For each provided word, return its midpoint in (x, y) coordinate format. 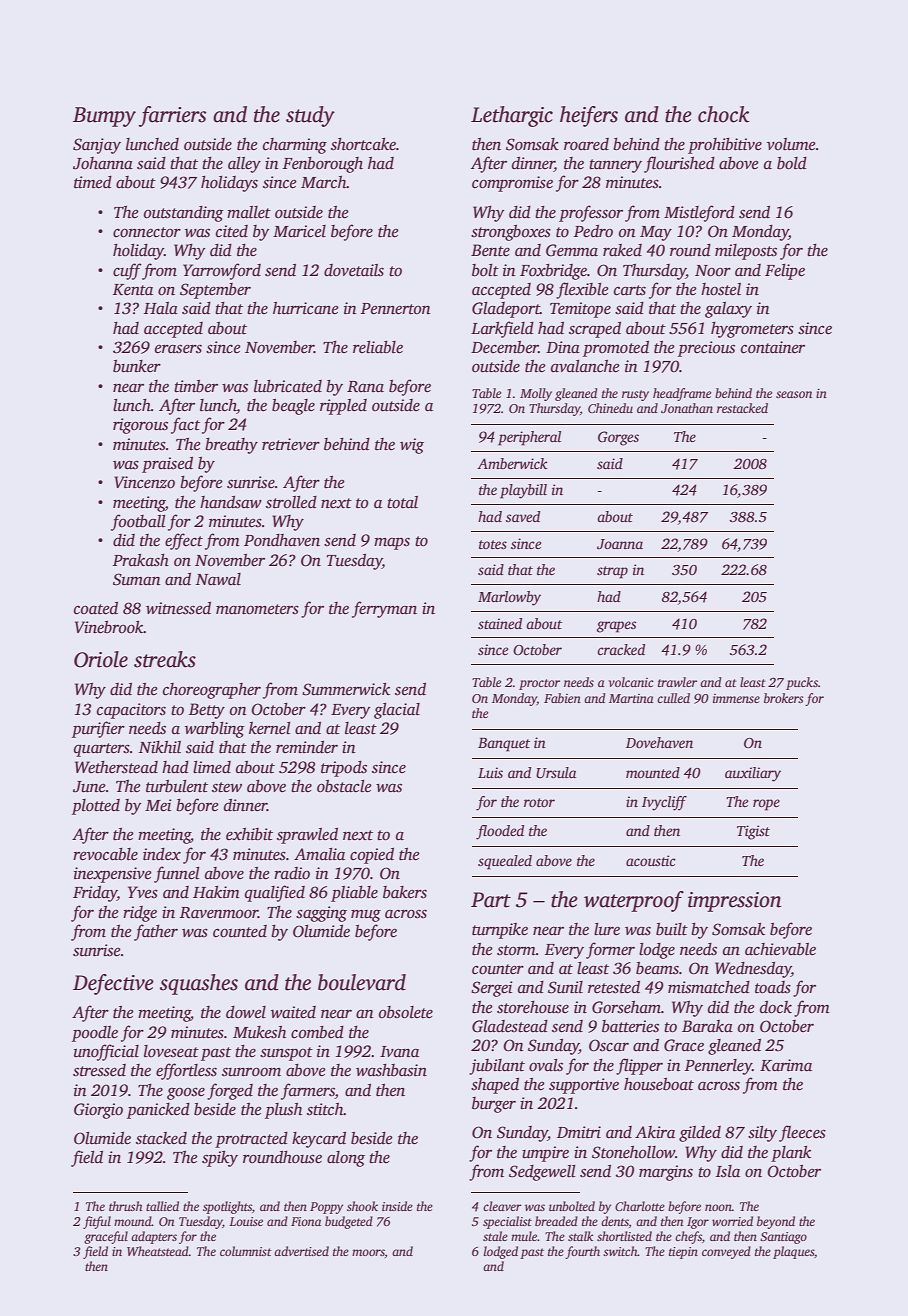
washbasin (391, 1070)
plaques (793, 1252)
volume (791, 144)
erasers (178, 349)
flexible (582, 290)
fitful (97, 1222)
